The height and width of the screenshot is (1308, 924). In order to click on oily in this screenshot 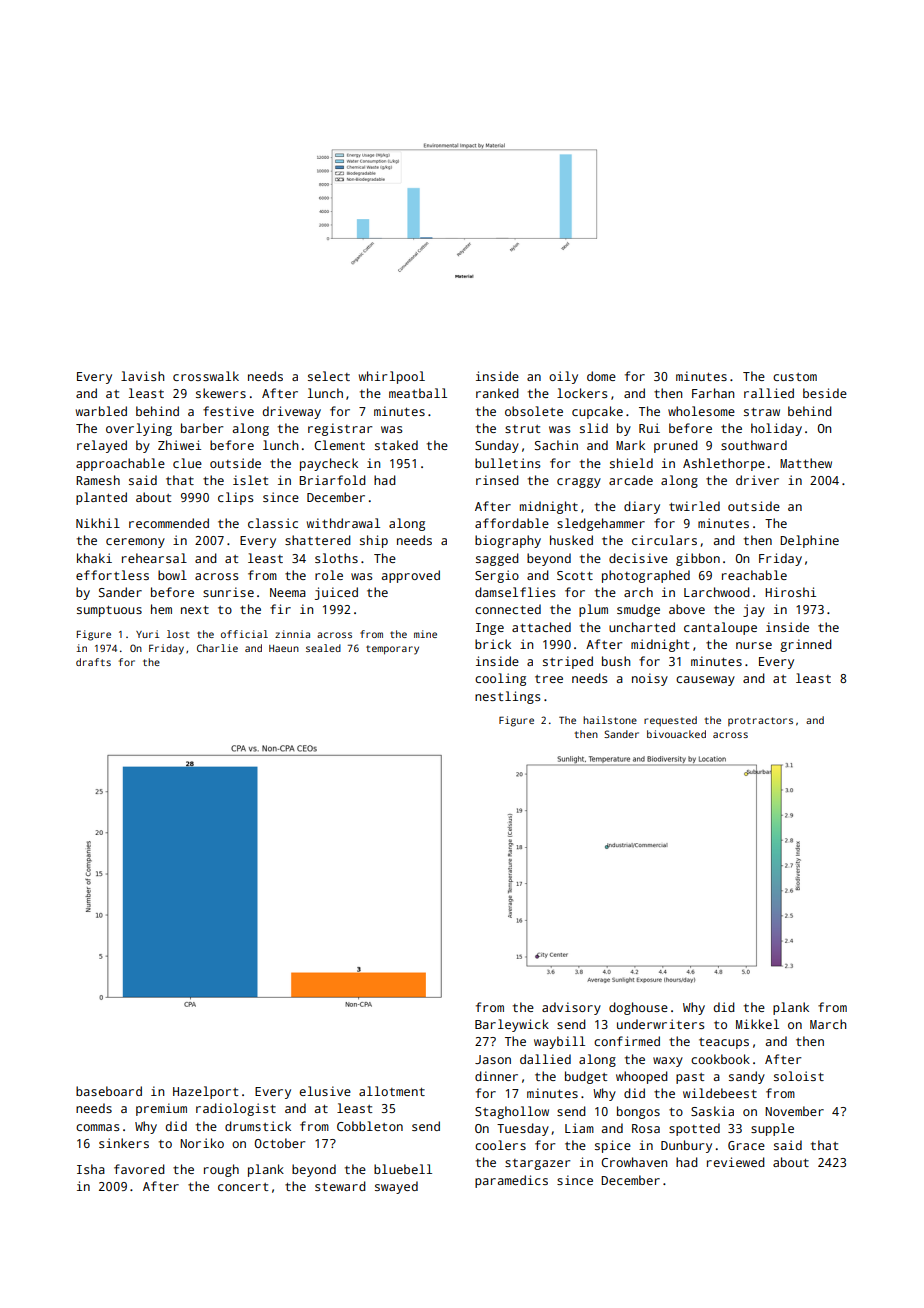, I will do `click(563, 377)`.
